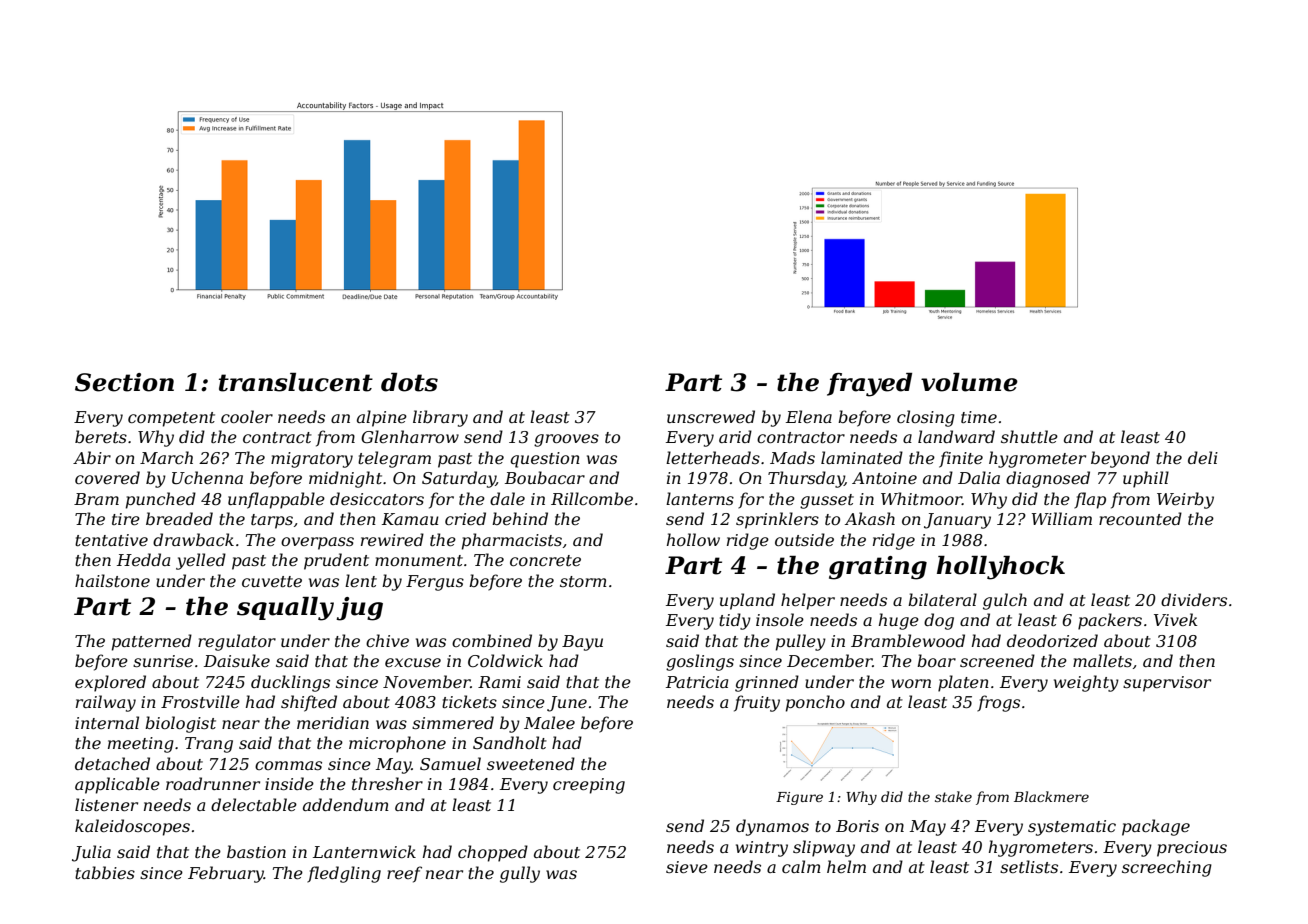  I want to click on translucent, so click(296, 382).
